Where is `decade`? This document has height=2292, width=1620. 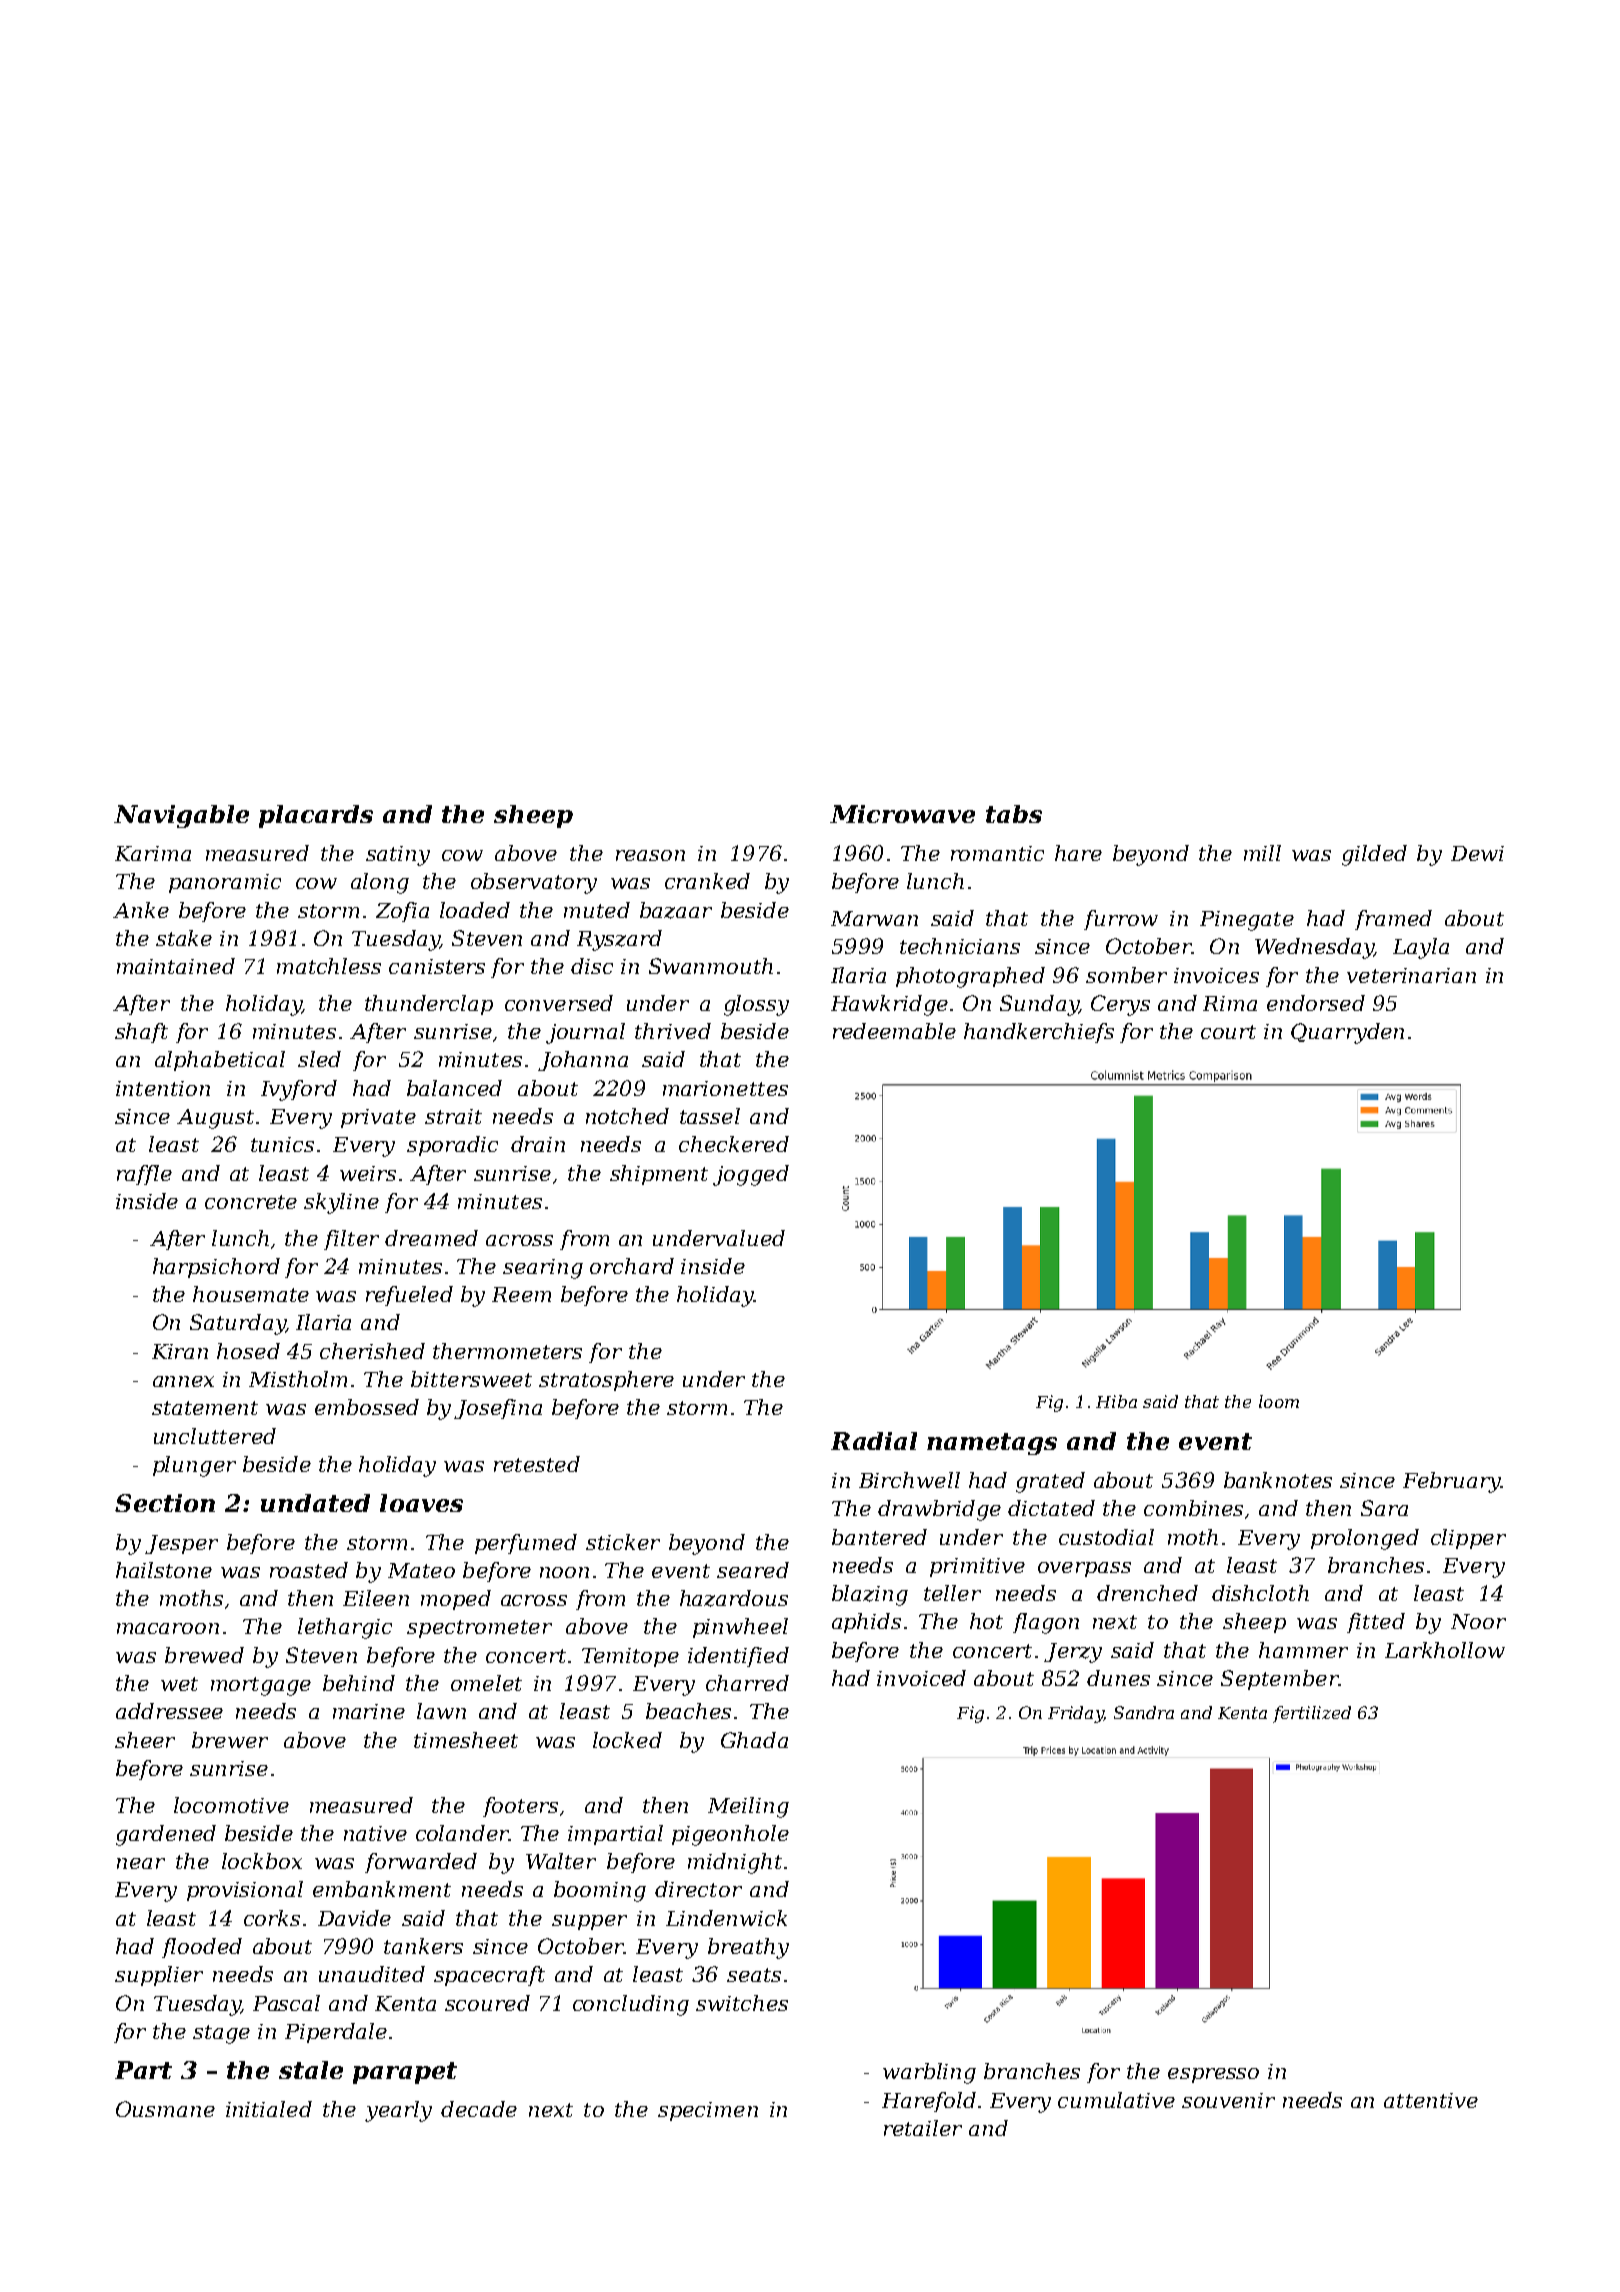 decade is located at coordinates (479, 2109).
